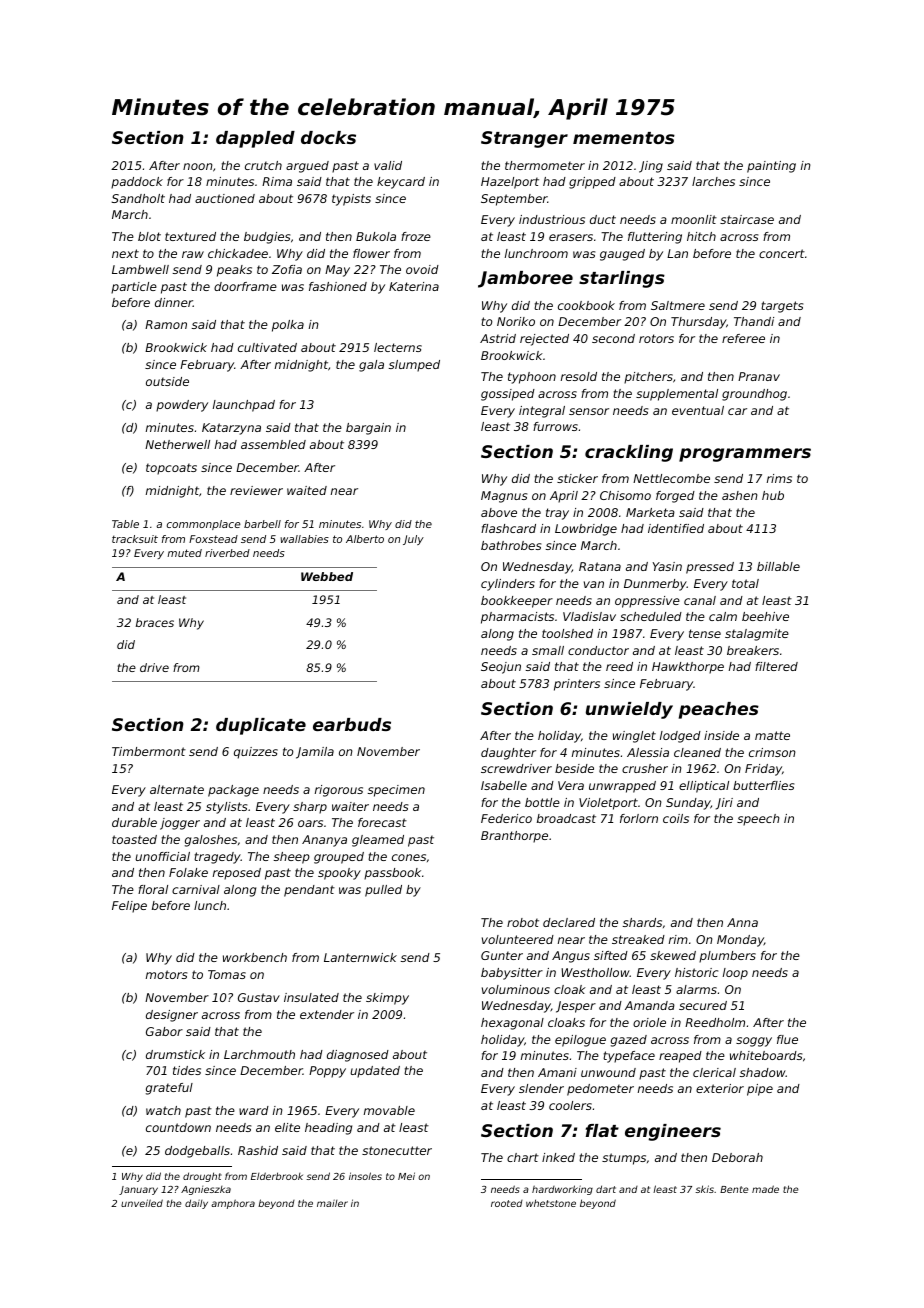  I want to click on Jing, so click(651, 167).
